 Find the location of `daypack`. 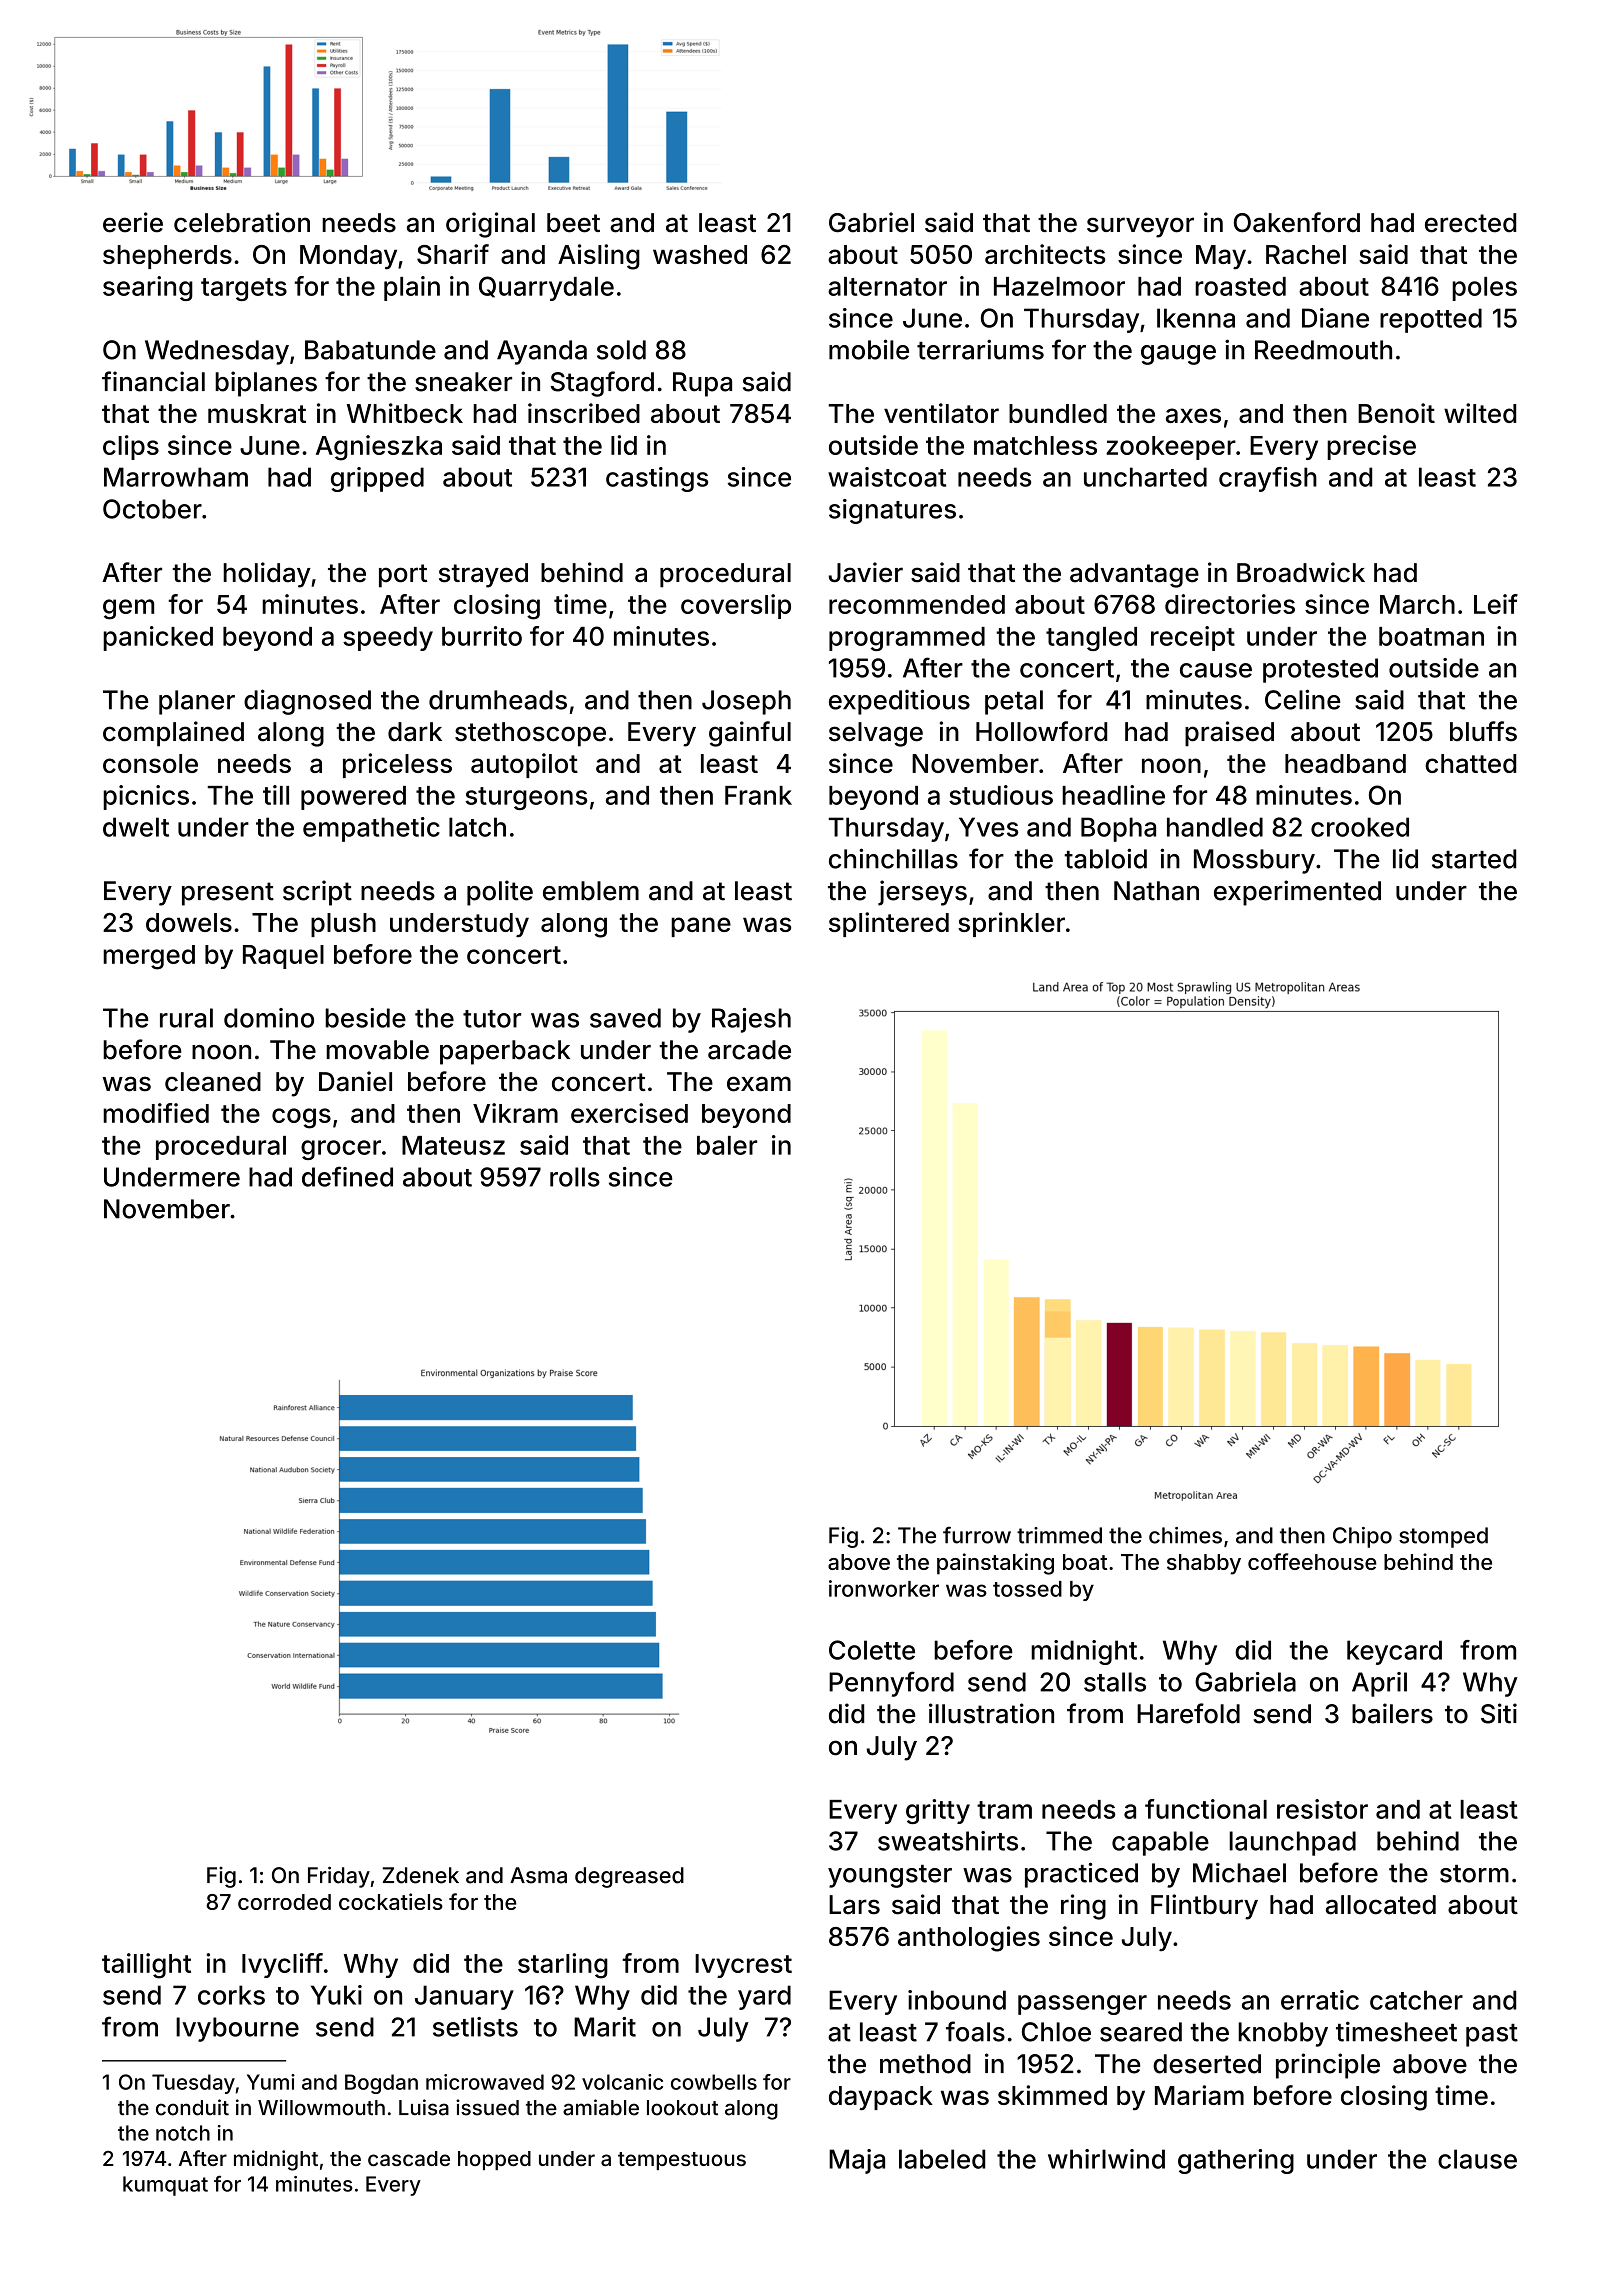

daypack is located at coordinates (881, 2098).
